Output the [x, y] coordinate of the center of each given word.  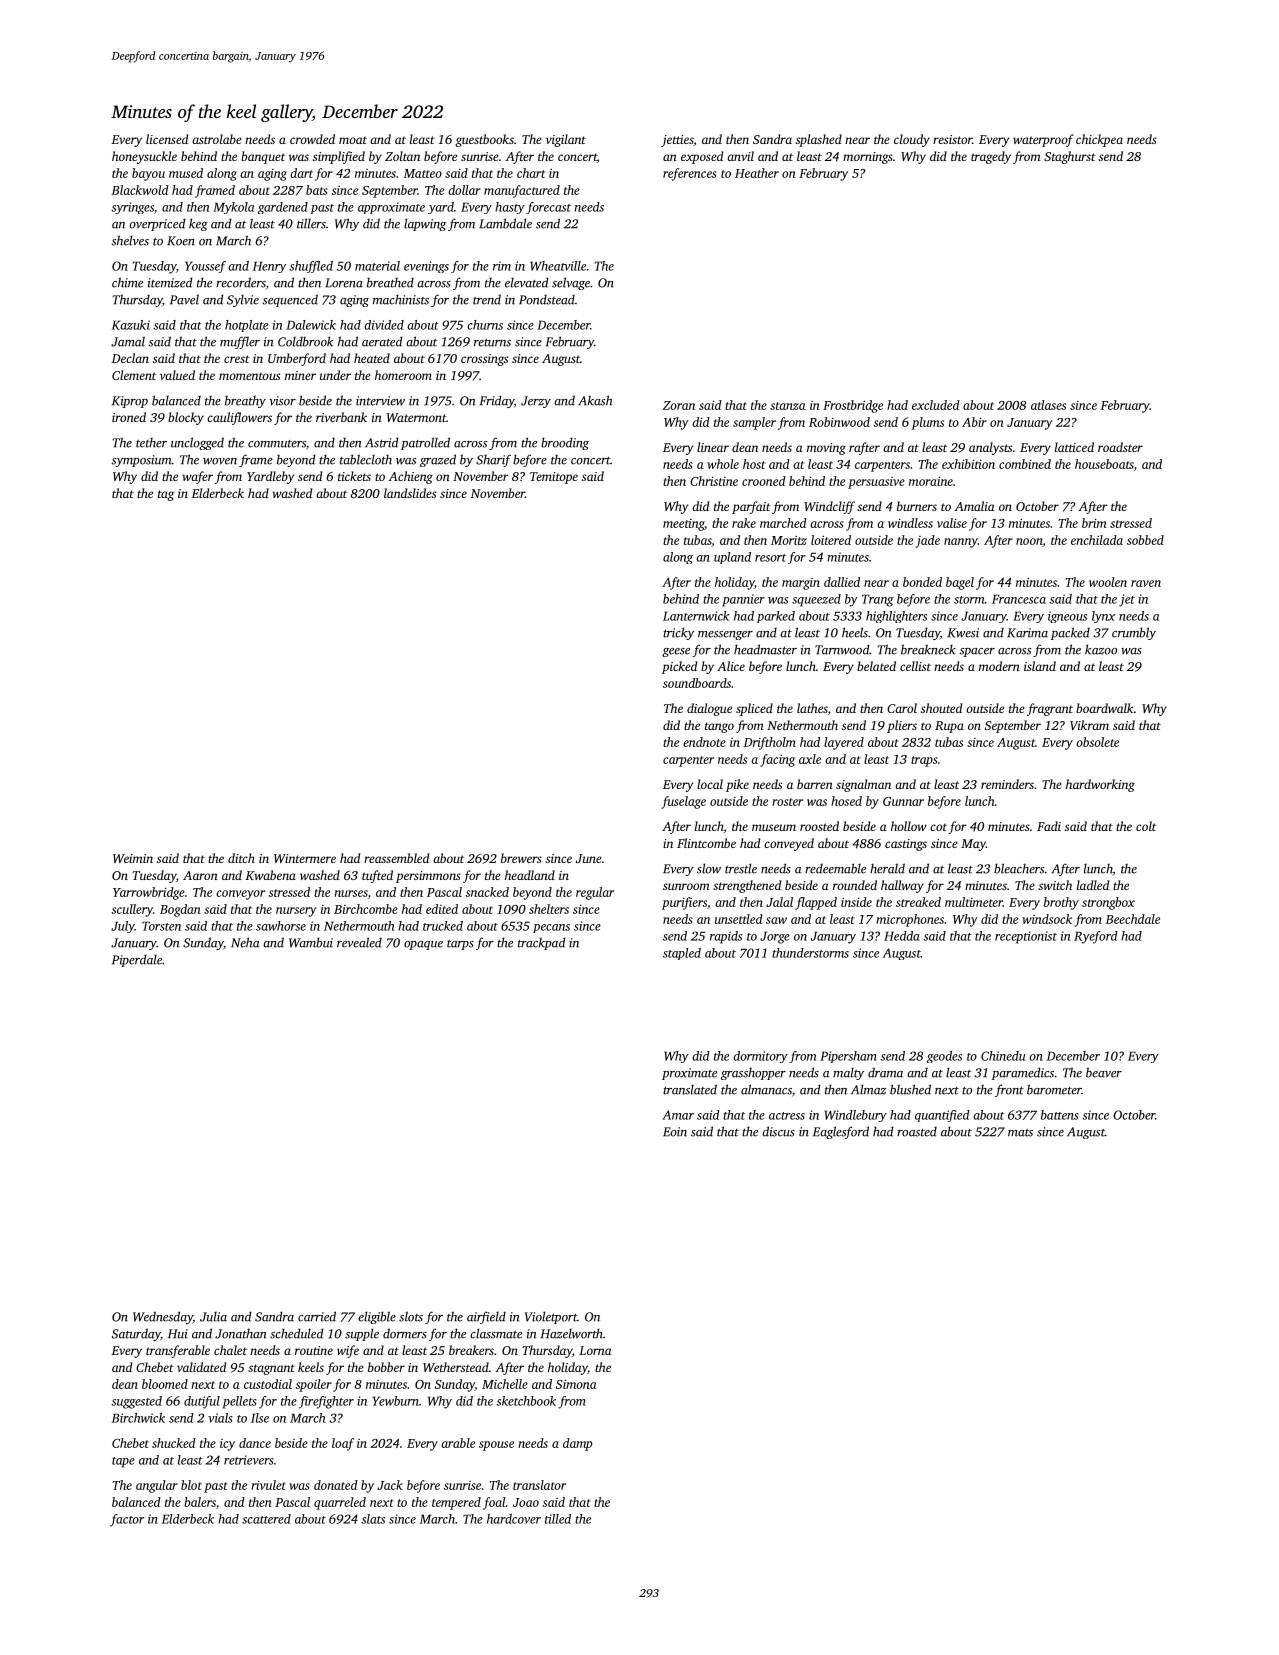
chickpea [1099, 140]
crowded [312, 139]
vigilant [566, 140]
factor [127, 1520]
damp [577, 1444]
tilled [558, 1519]
